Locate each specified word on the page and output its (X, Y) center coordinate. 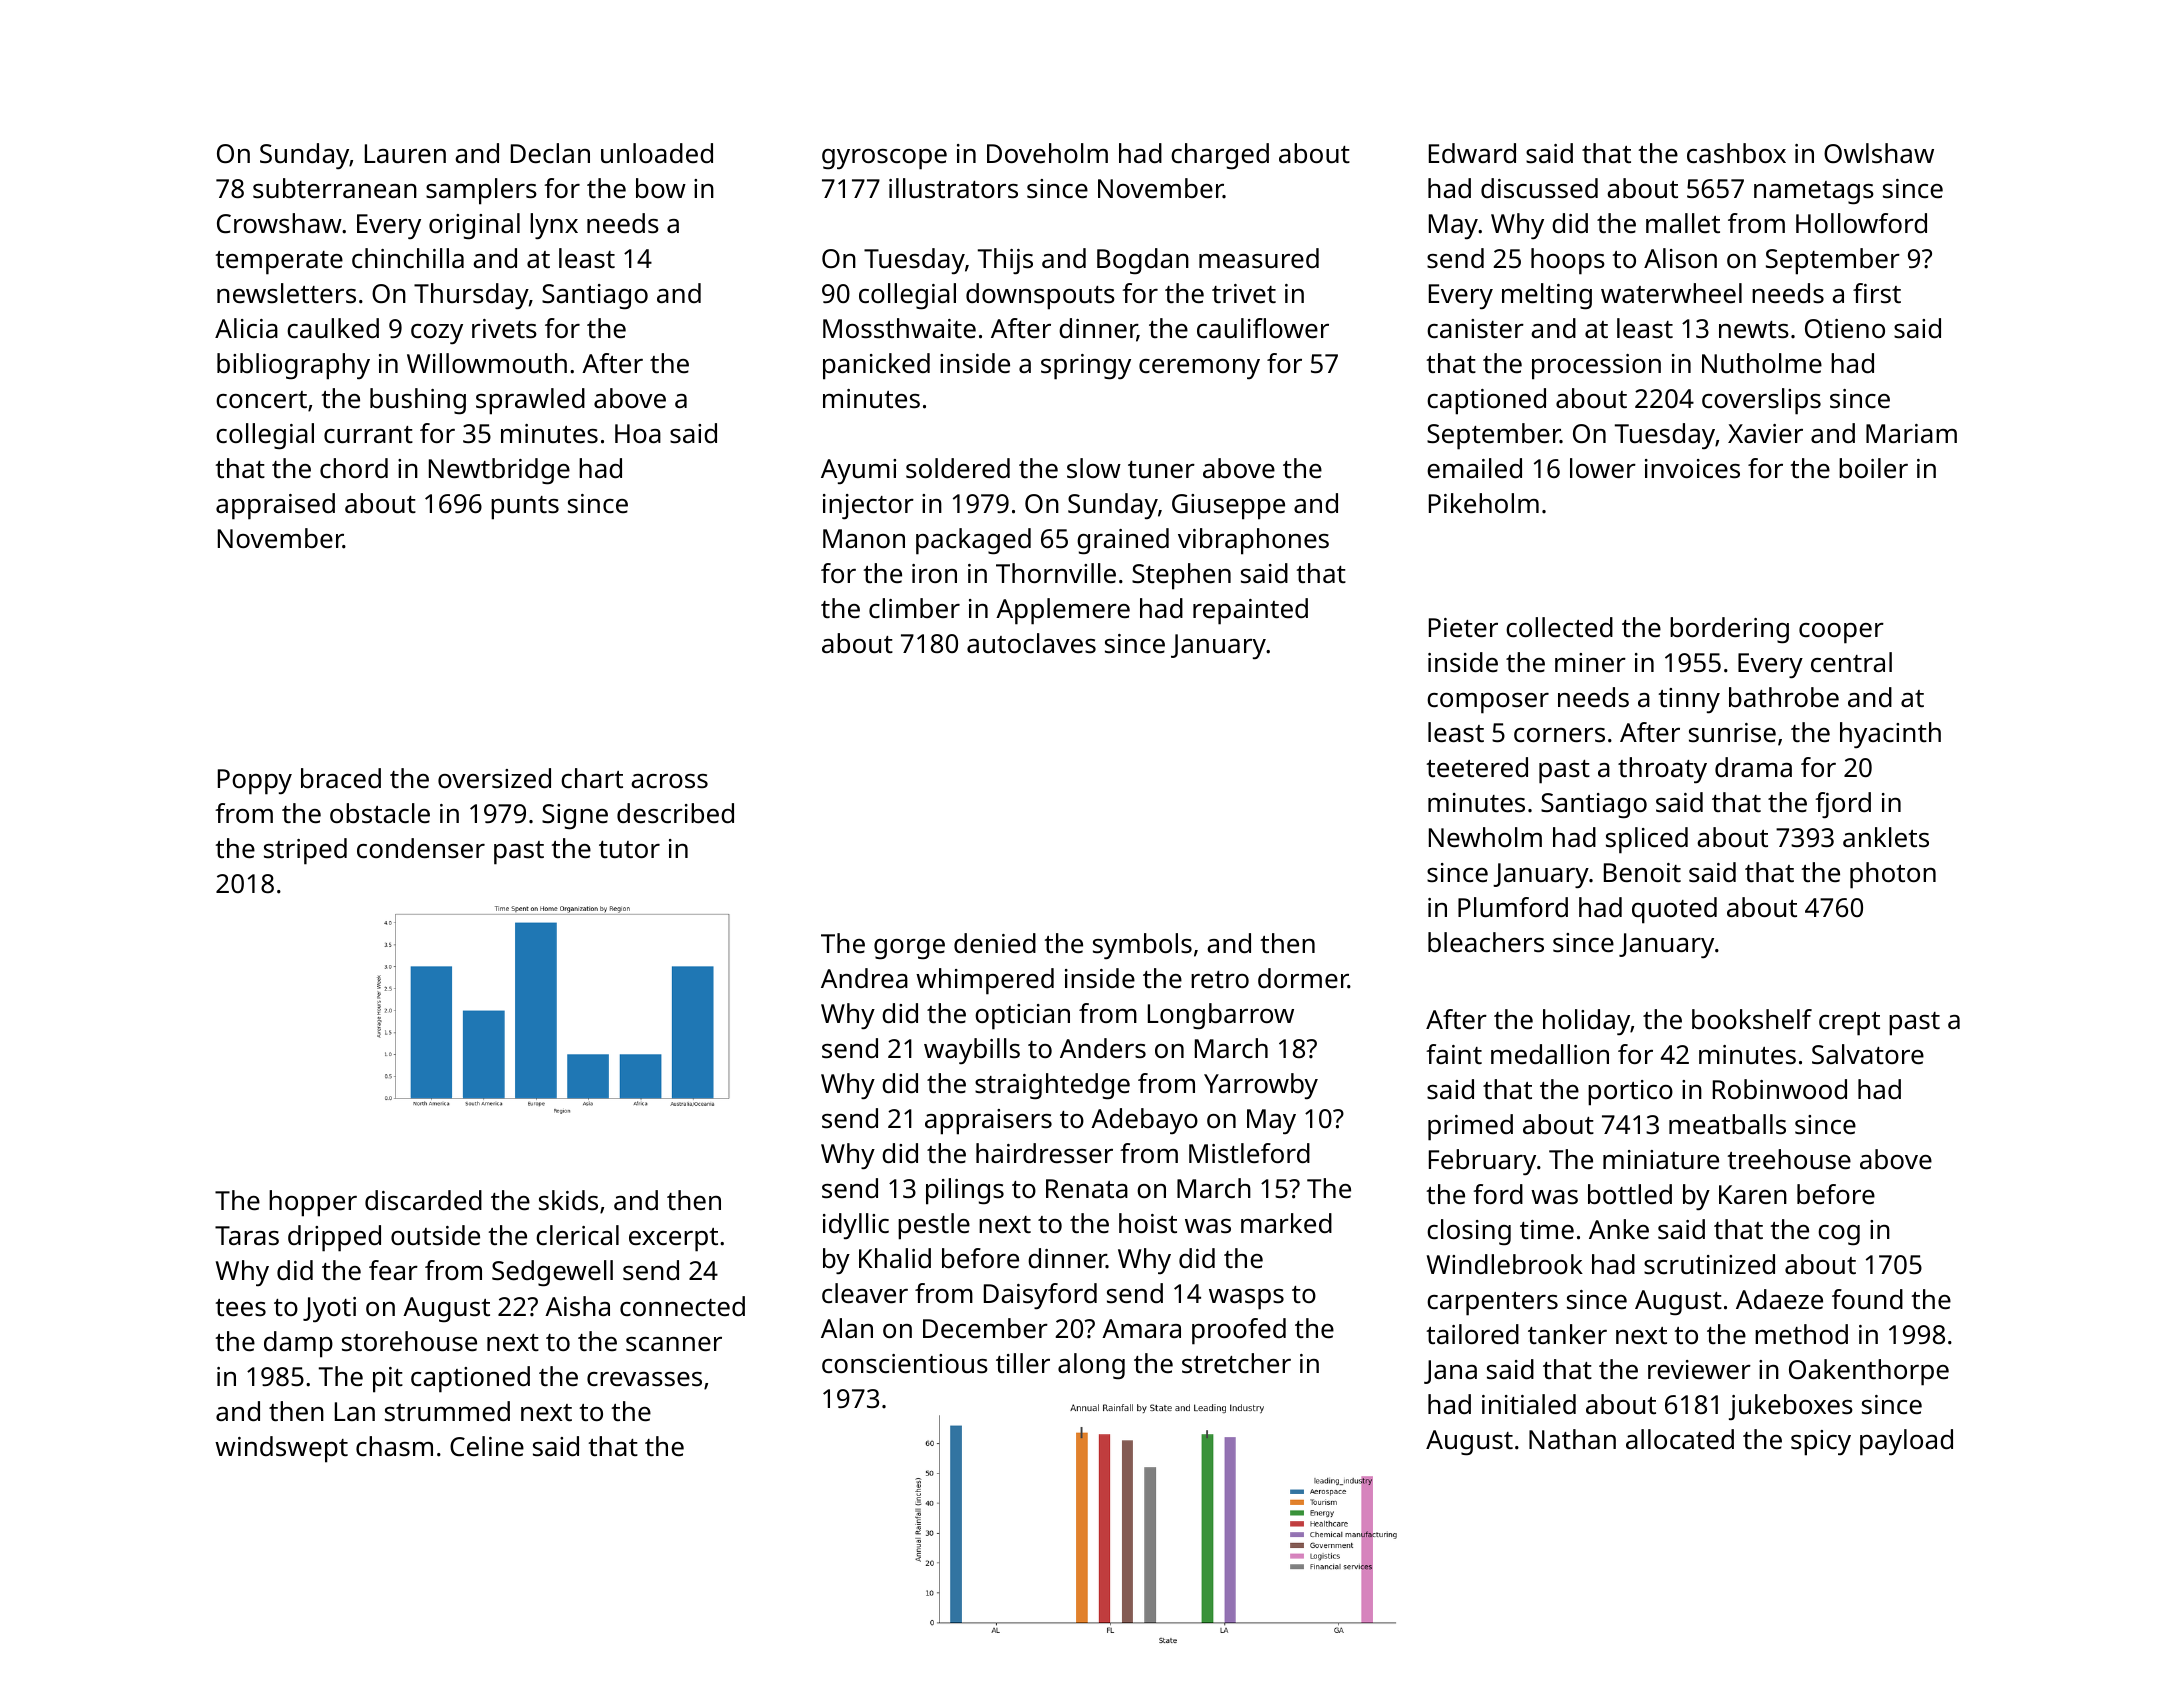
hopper (313, 1203)
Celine (487, 1446)
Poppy (255, 782)
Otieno (1845, 329)
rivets (504, 329)
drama (1753, 767)
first (1877, 293)
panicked (876, 366)
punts (525, 508)
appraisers (988, 1122)
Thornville (1056, 573)
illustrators (953, 188)
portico (1630, 1093)
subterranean (335, 188)
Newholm (1485, 837)
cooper (1841, 633)
